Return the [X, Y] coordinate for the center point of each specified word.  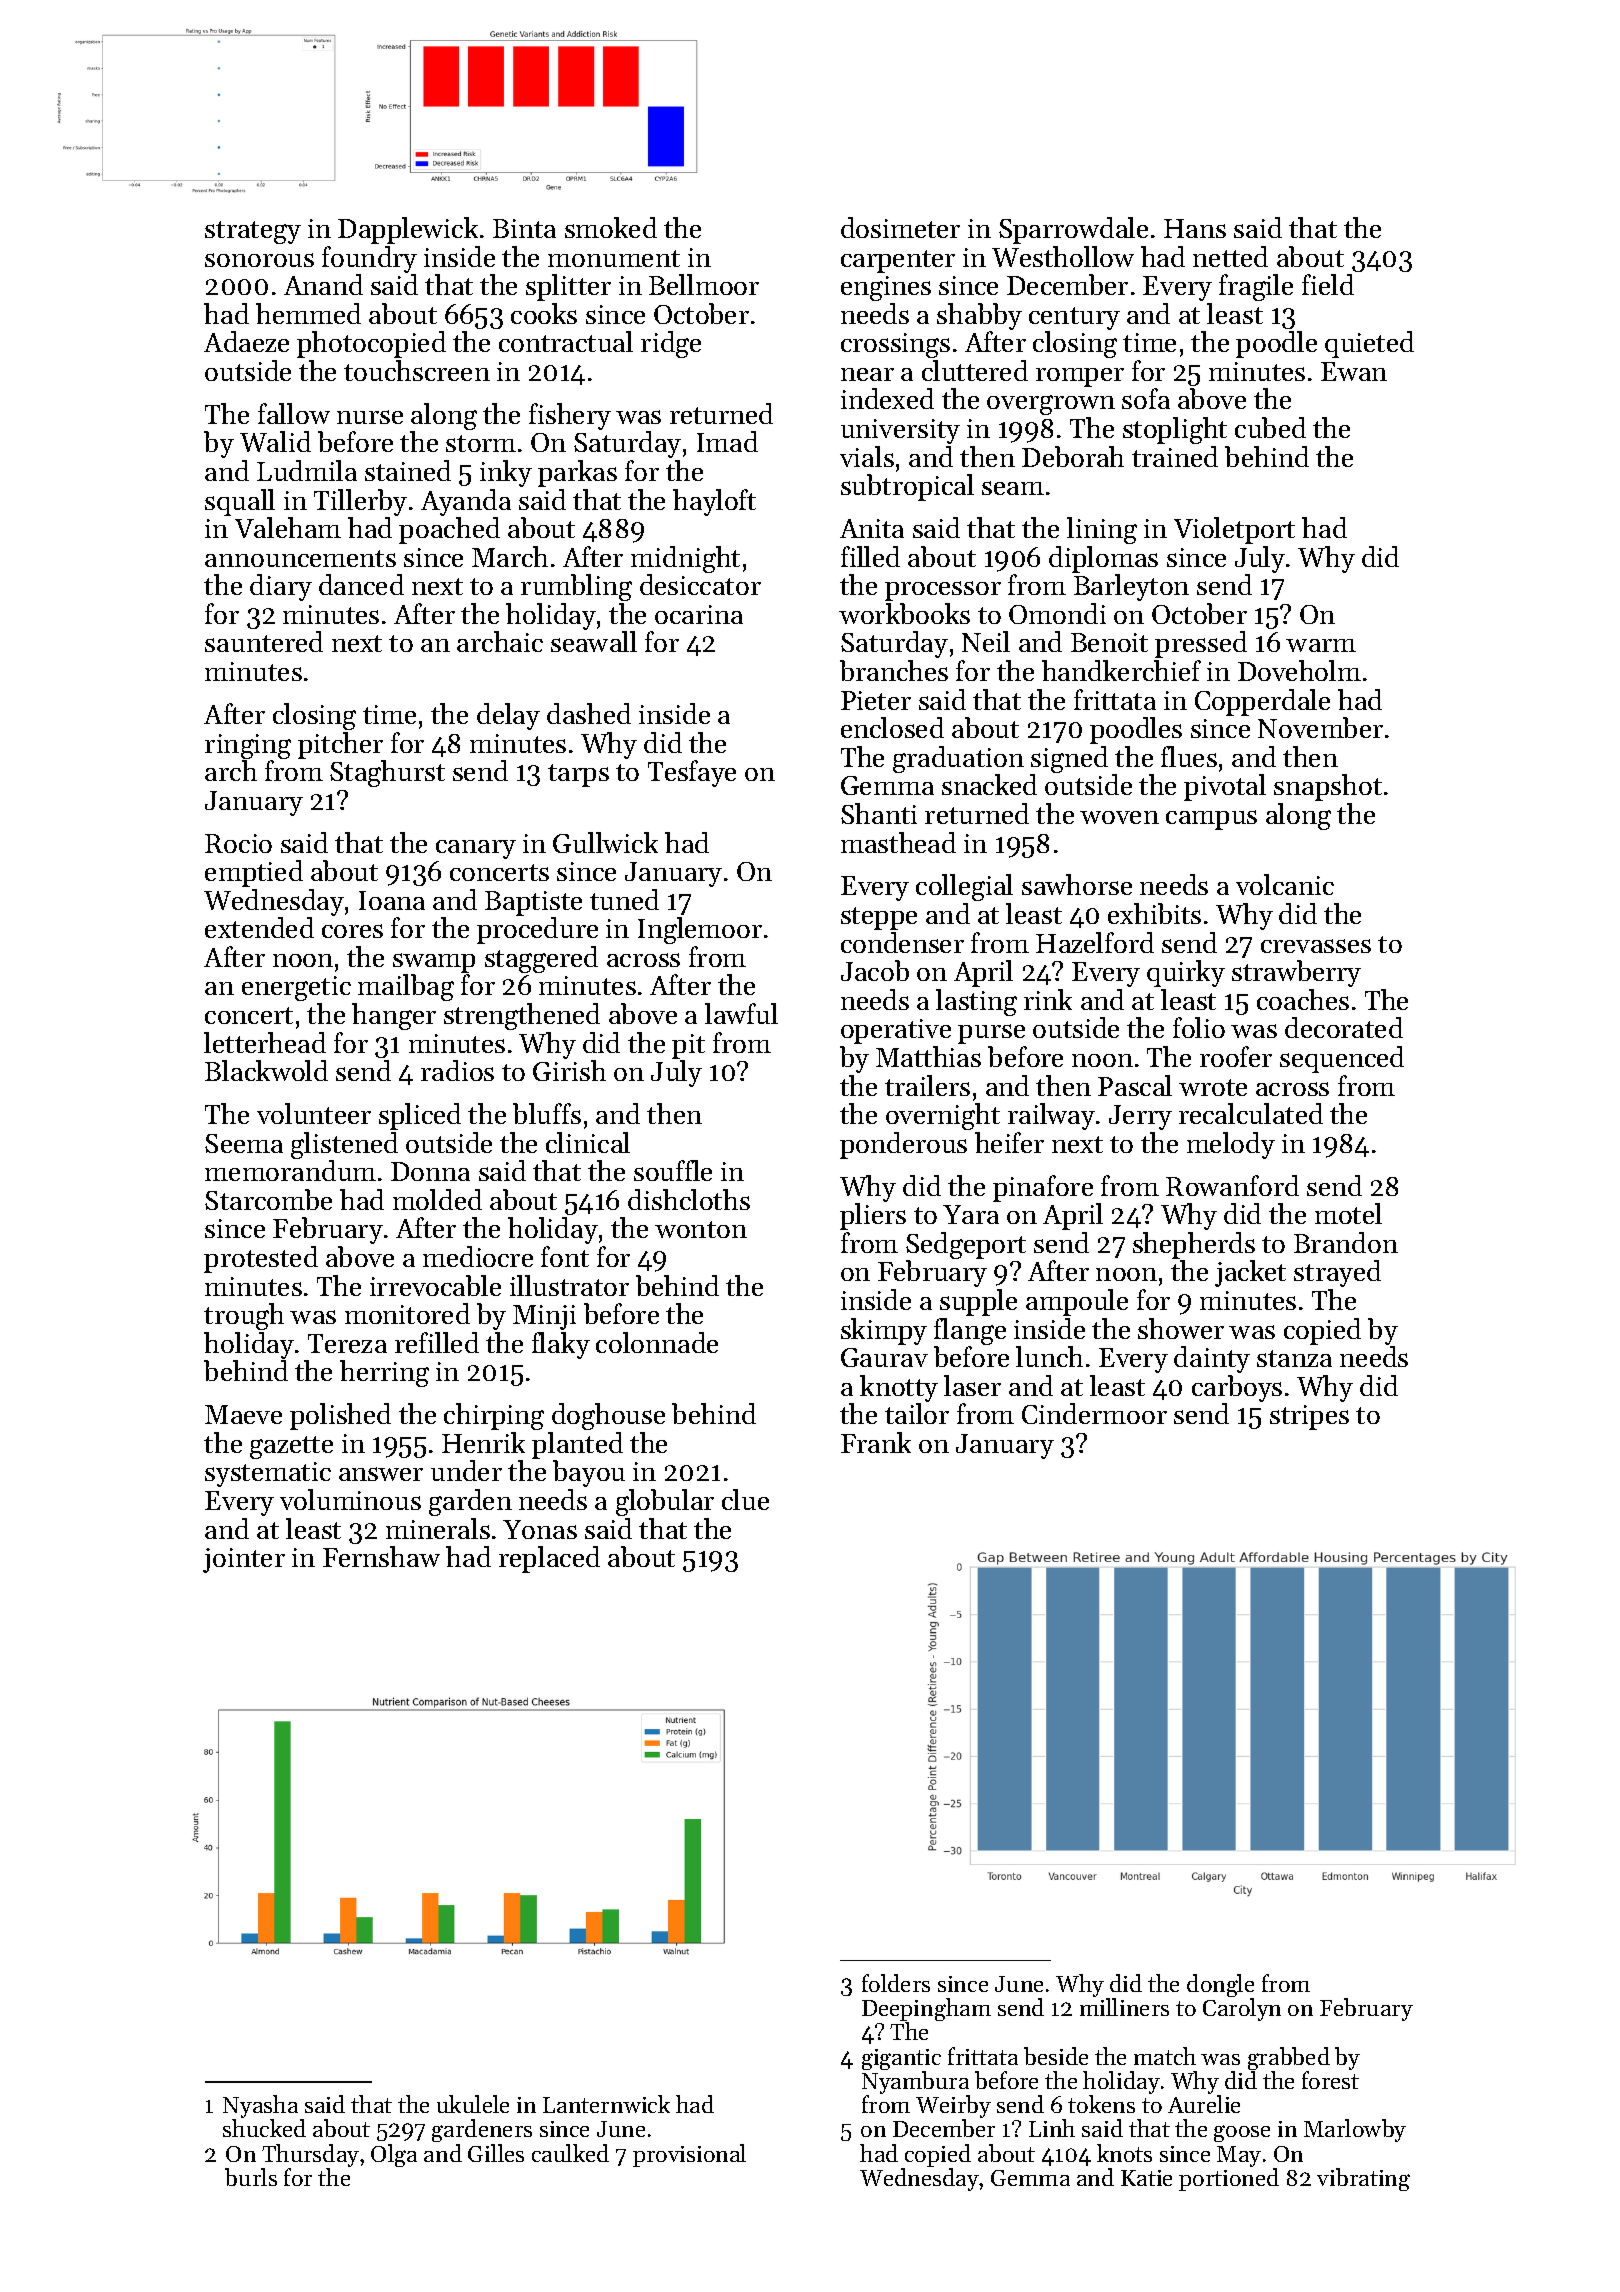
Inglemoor [700, 930]
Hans [1195, 228]
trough [244, 1316]
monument [614, 258]
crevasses [1316, 946]
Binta [524, 228]
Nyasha [262, 2107]
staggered [541, 959]
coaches [1303, 999]
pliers [873, 1216]
